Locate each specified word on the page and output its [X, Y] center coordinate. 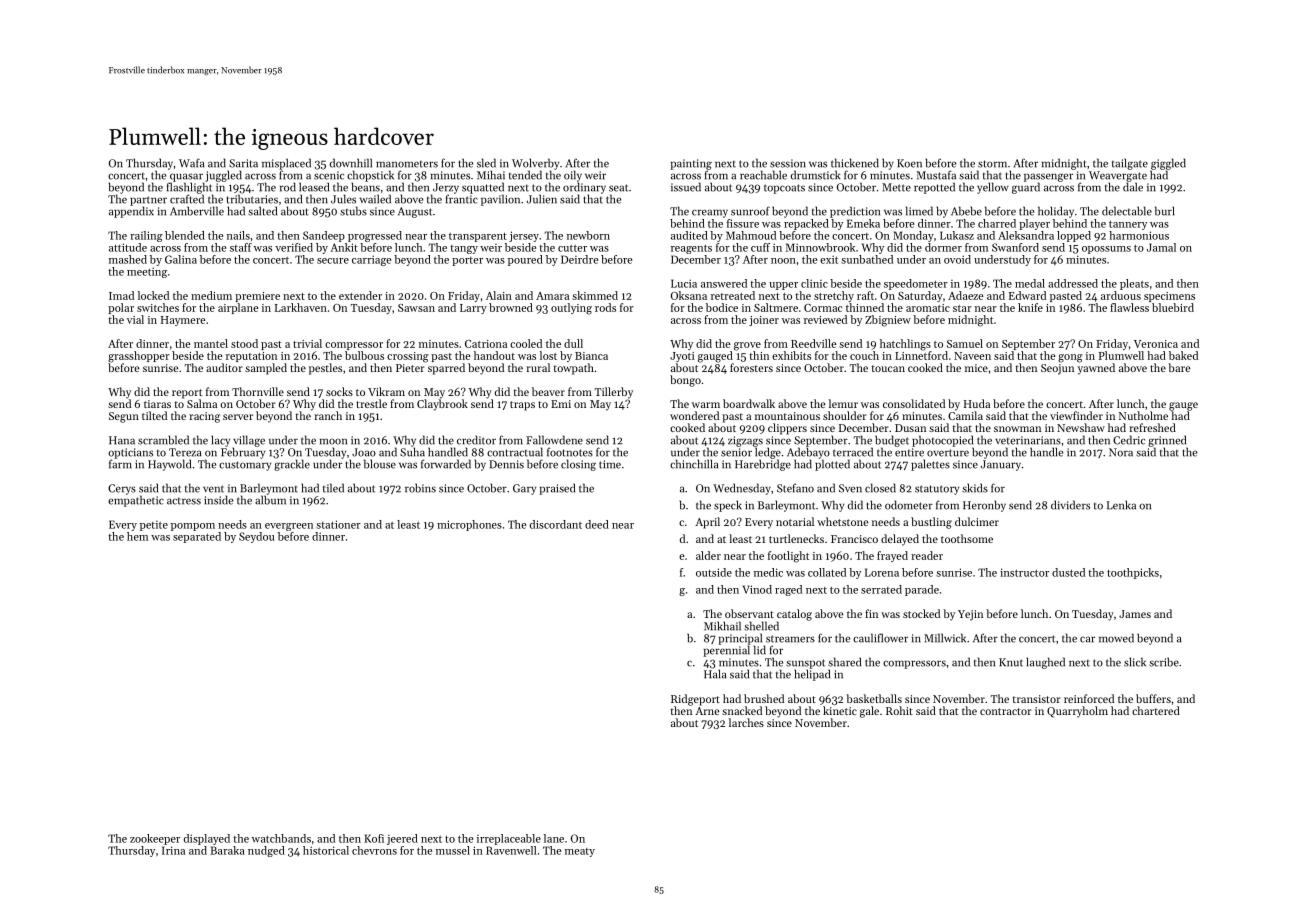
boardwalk [749, 403]
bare [1179, 367]
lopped [1074, 236]
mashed [128, 259]
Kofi [374, 838]
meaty [580, 852]
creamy [710, 213]
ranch [328, 415]
